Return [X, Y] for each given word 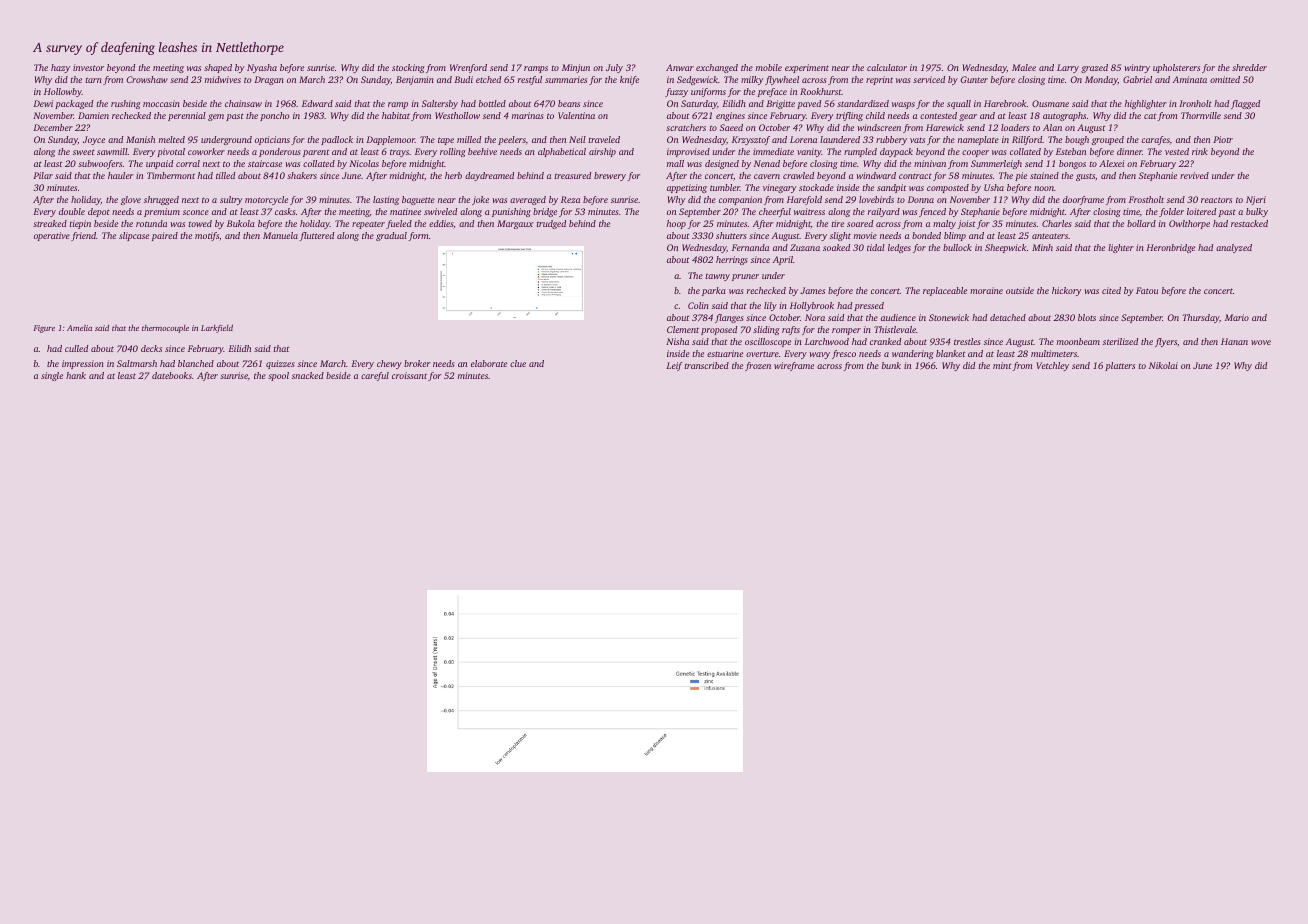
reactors [1216, 200]
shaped [218, 68]
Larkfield [217, 328]
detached [1008, 317]
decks [151, 348]
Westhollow [457, 115]
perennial [187, 116]
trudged [551, 224]
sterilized [1120, 341]
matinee [405, 211]
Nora [815, 317]
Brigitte [780, 104]
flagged [1245, 104]
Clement [683, 329]
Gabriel [1137, 79]
